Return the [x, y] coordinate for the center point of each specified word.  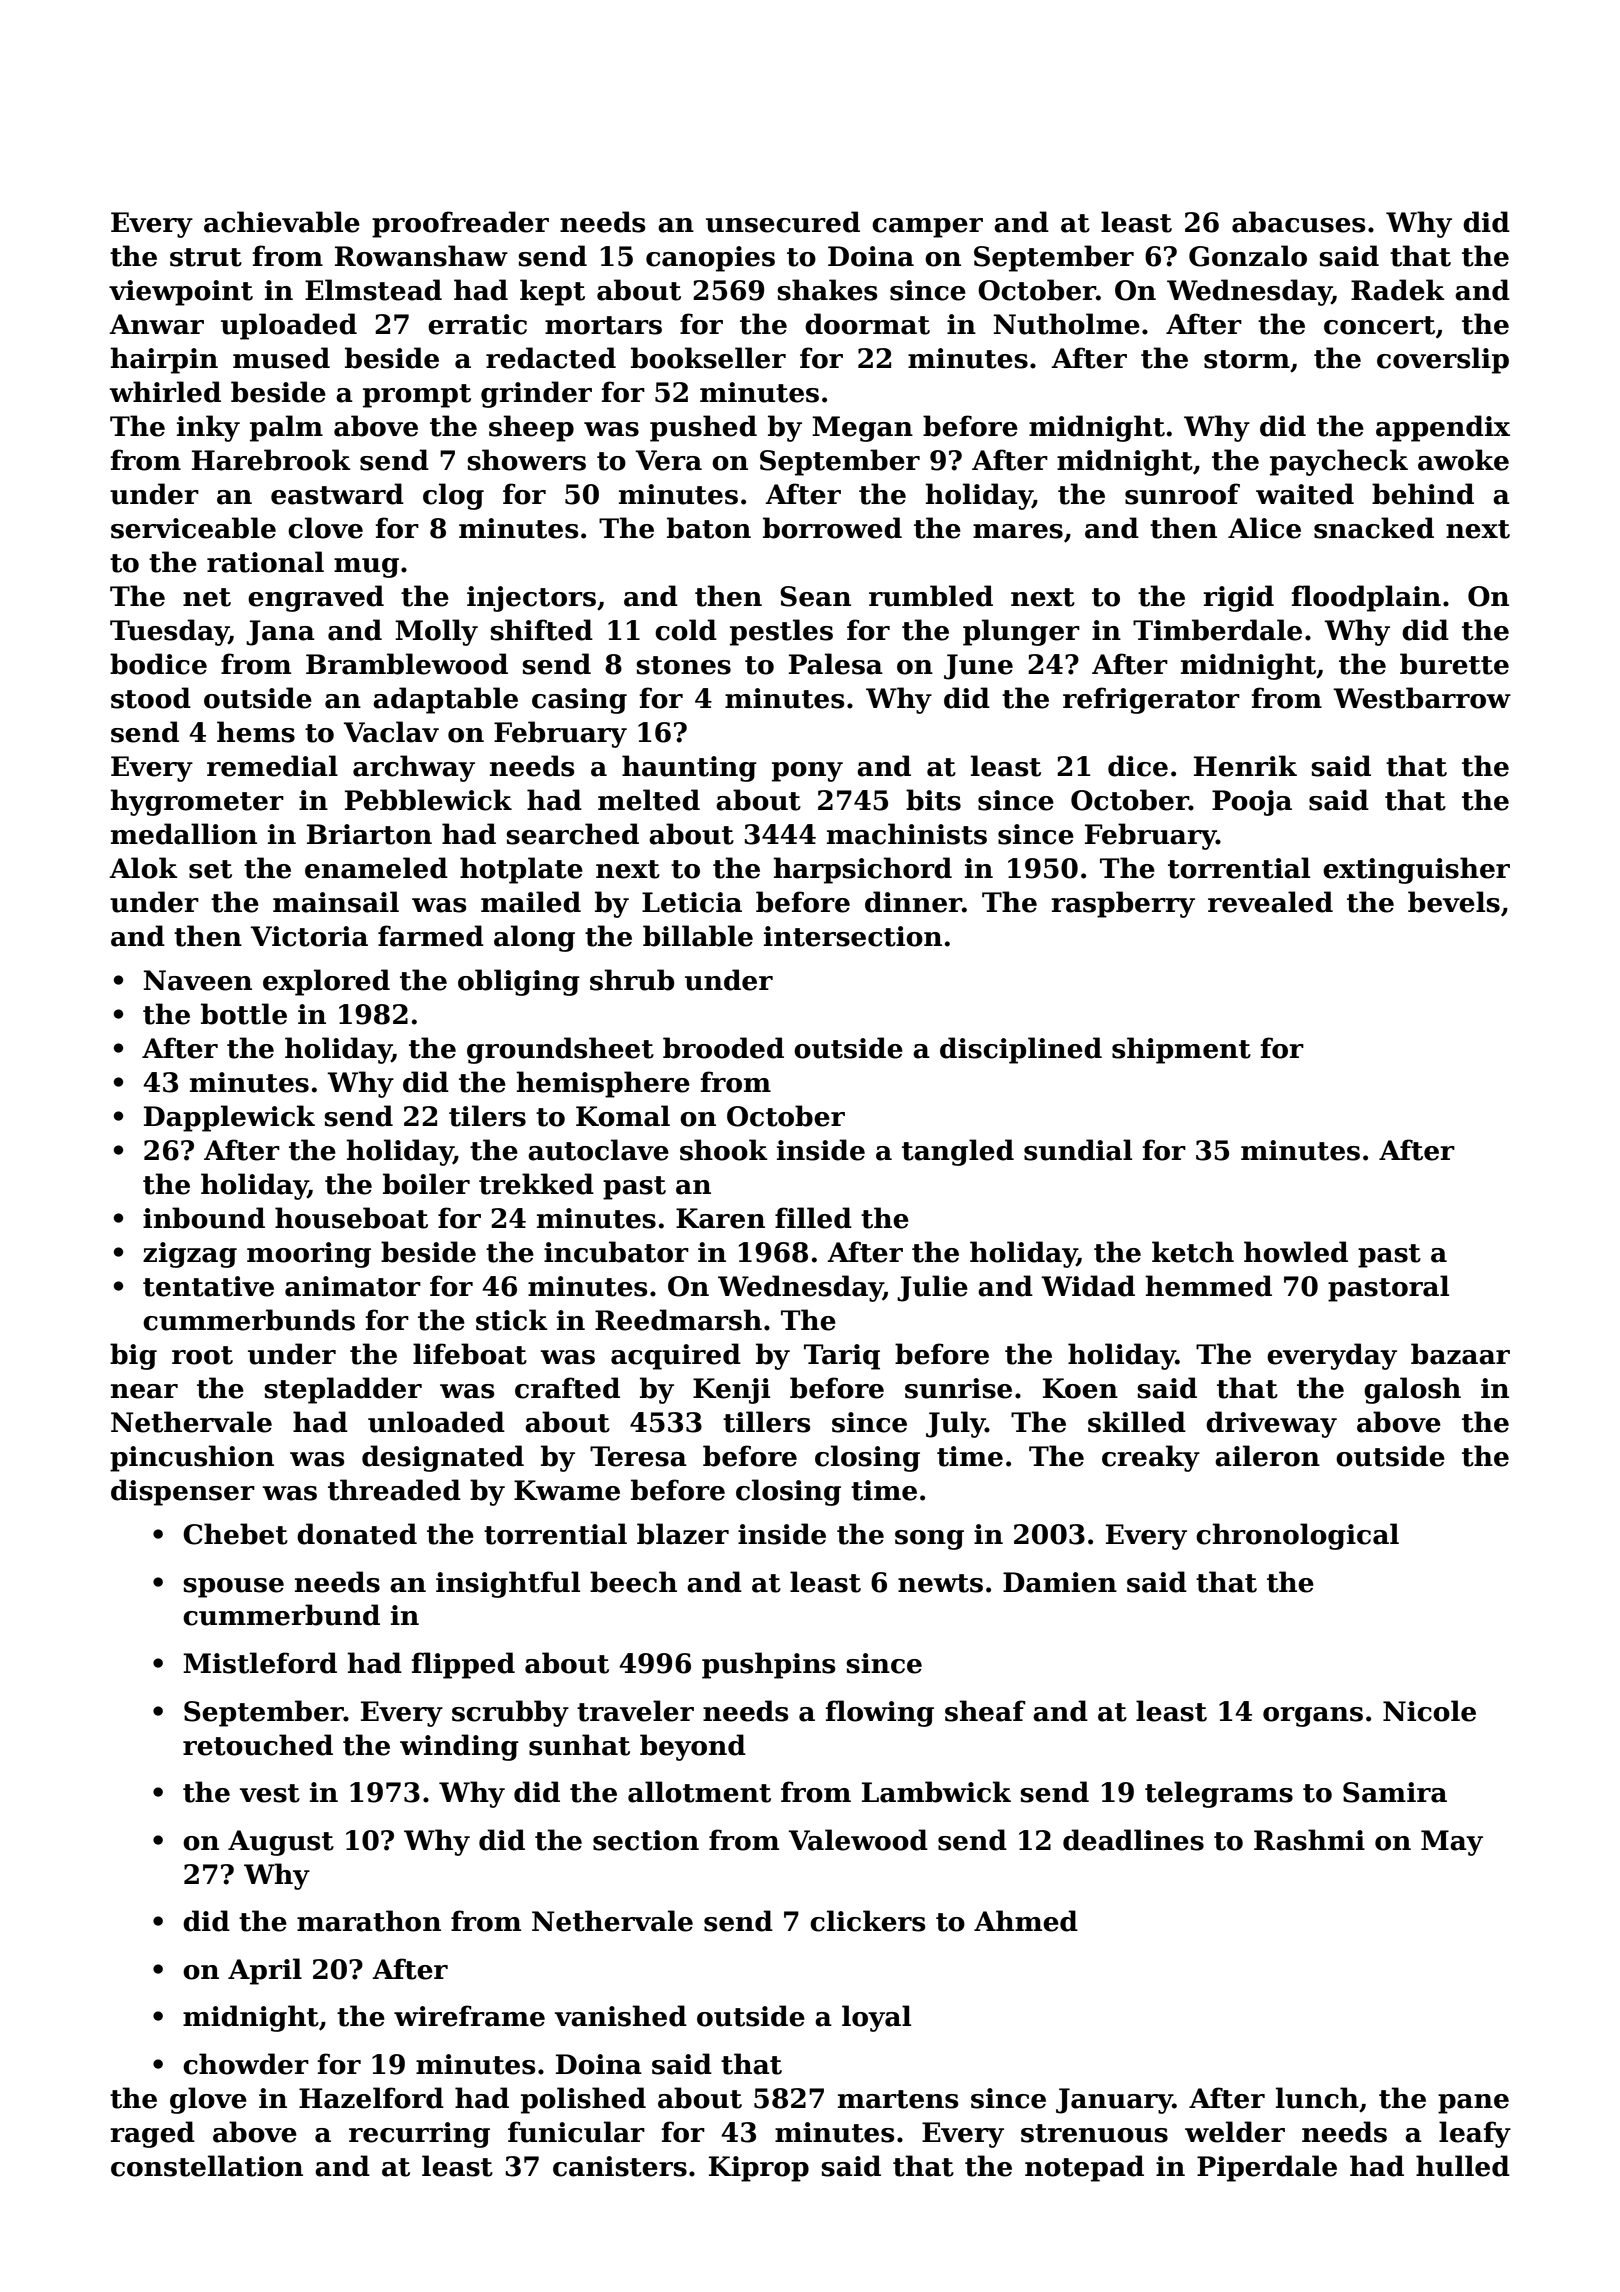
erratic [477, 324]
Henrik [1245, 766]
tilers [487, 1116]
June [978, 667]
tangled [958, 1152]
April [265, 1971]
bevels [1454, 902]
